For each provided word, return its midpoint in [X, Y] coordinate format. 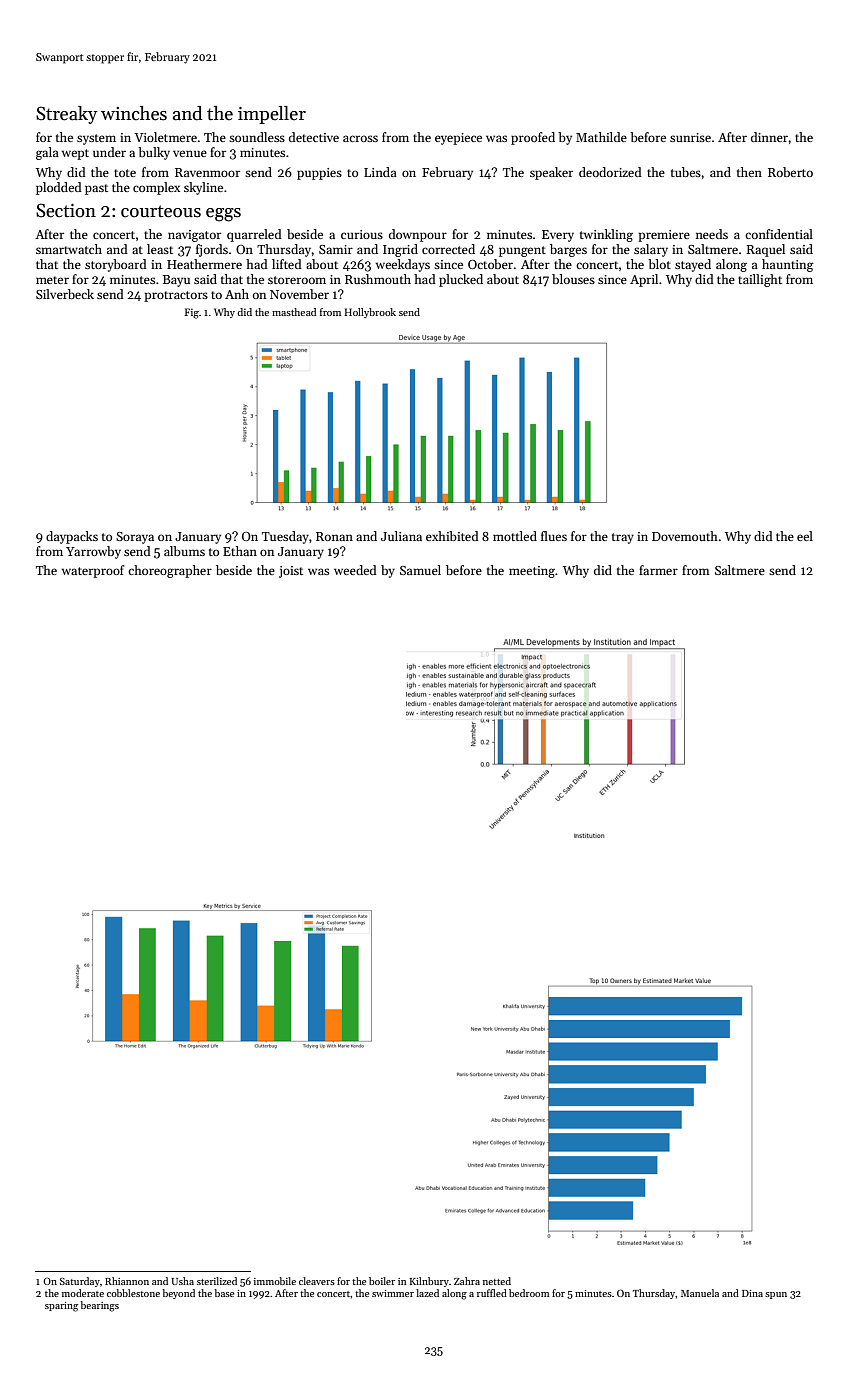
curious [362, 234]
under [109, 152]
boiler [382, 1281]
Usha [182, 1281]
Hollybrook [370, 313]
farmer [658, 570]
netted [497, 1281]
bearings [100, 1306]
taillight [760, 280]
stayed [693, 265]
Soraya [135, 538]
